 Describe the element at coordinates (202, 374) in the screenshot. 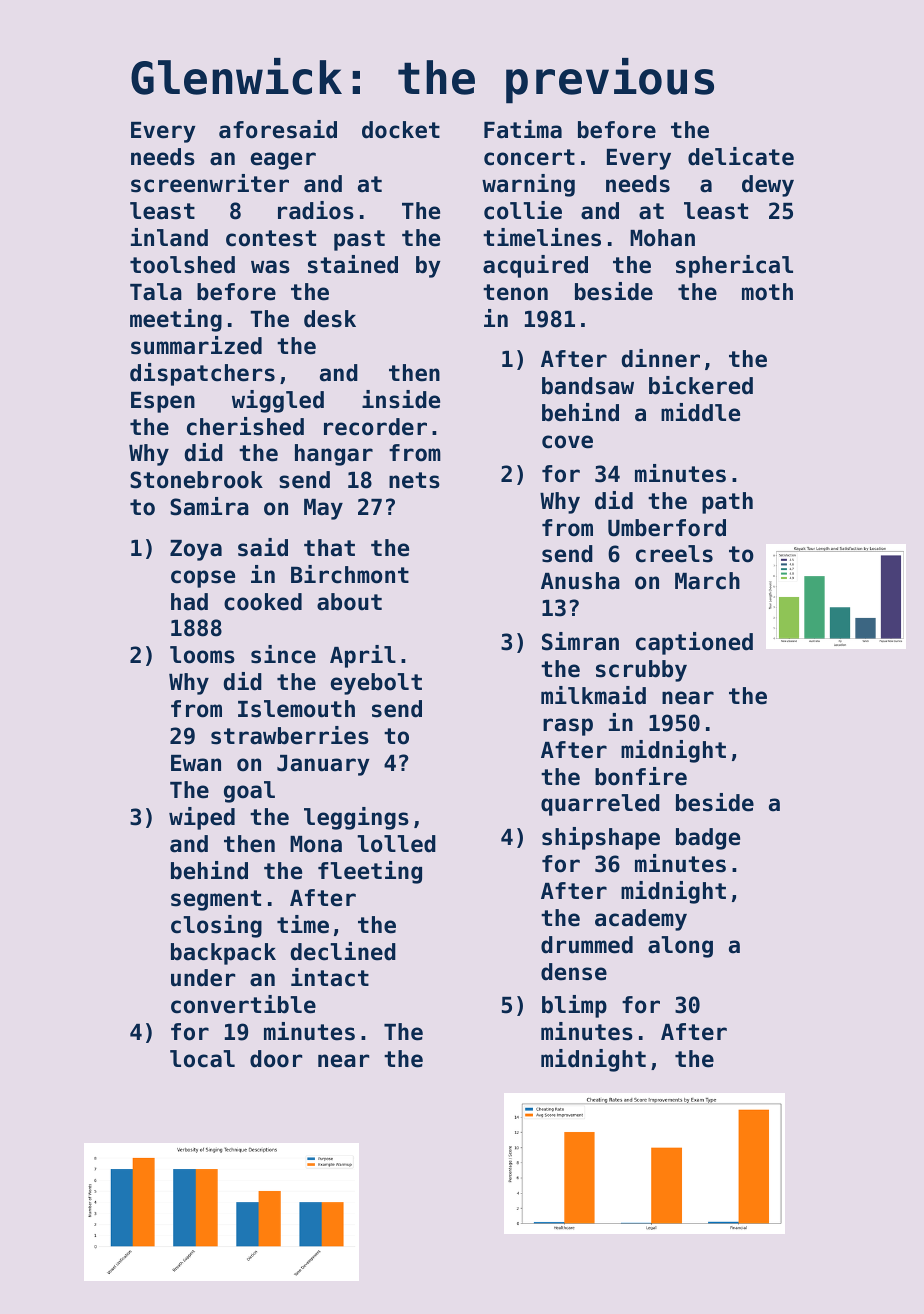

I see `dispatchers` at that location.
